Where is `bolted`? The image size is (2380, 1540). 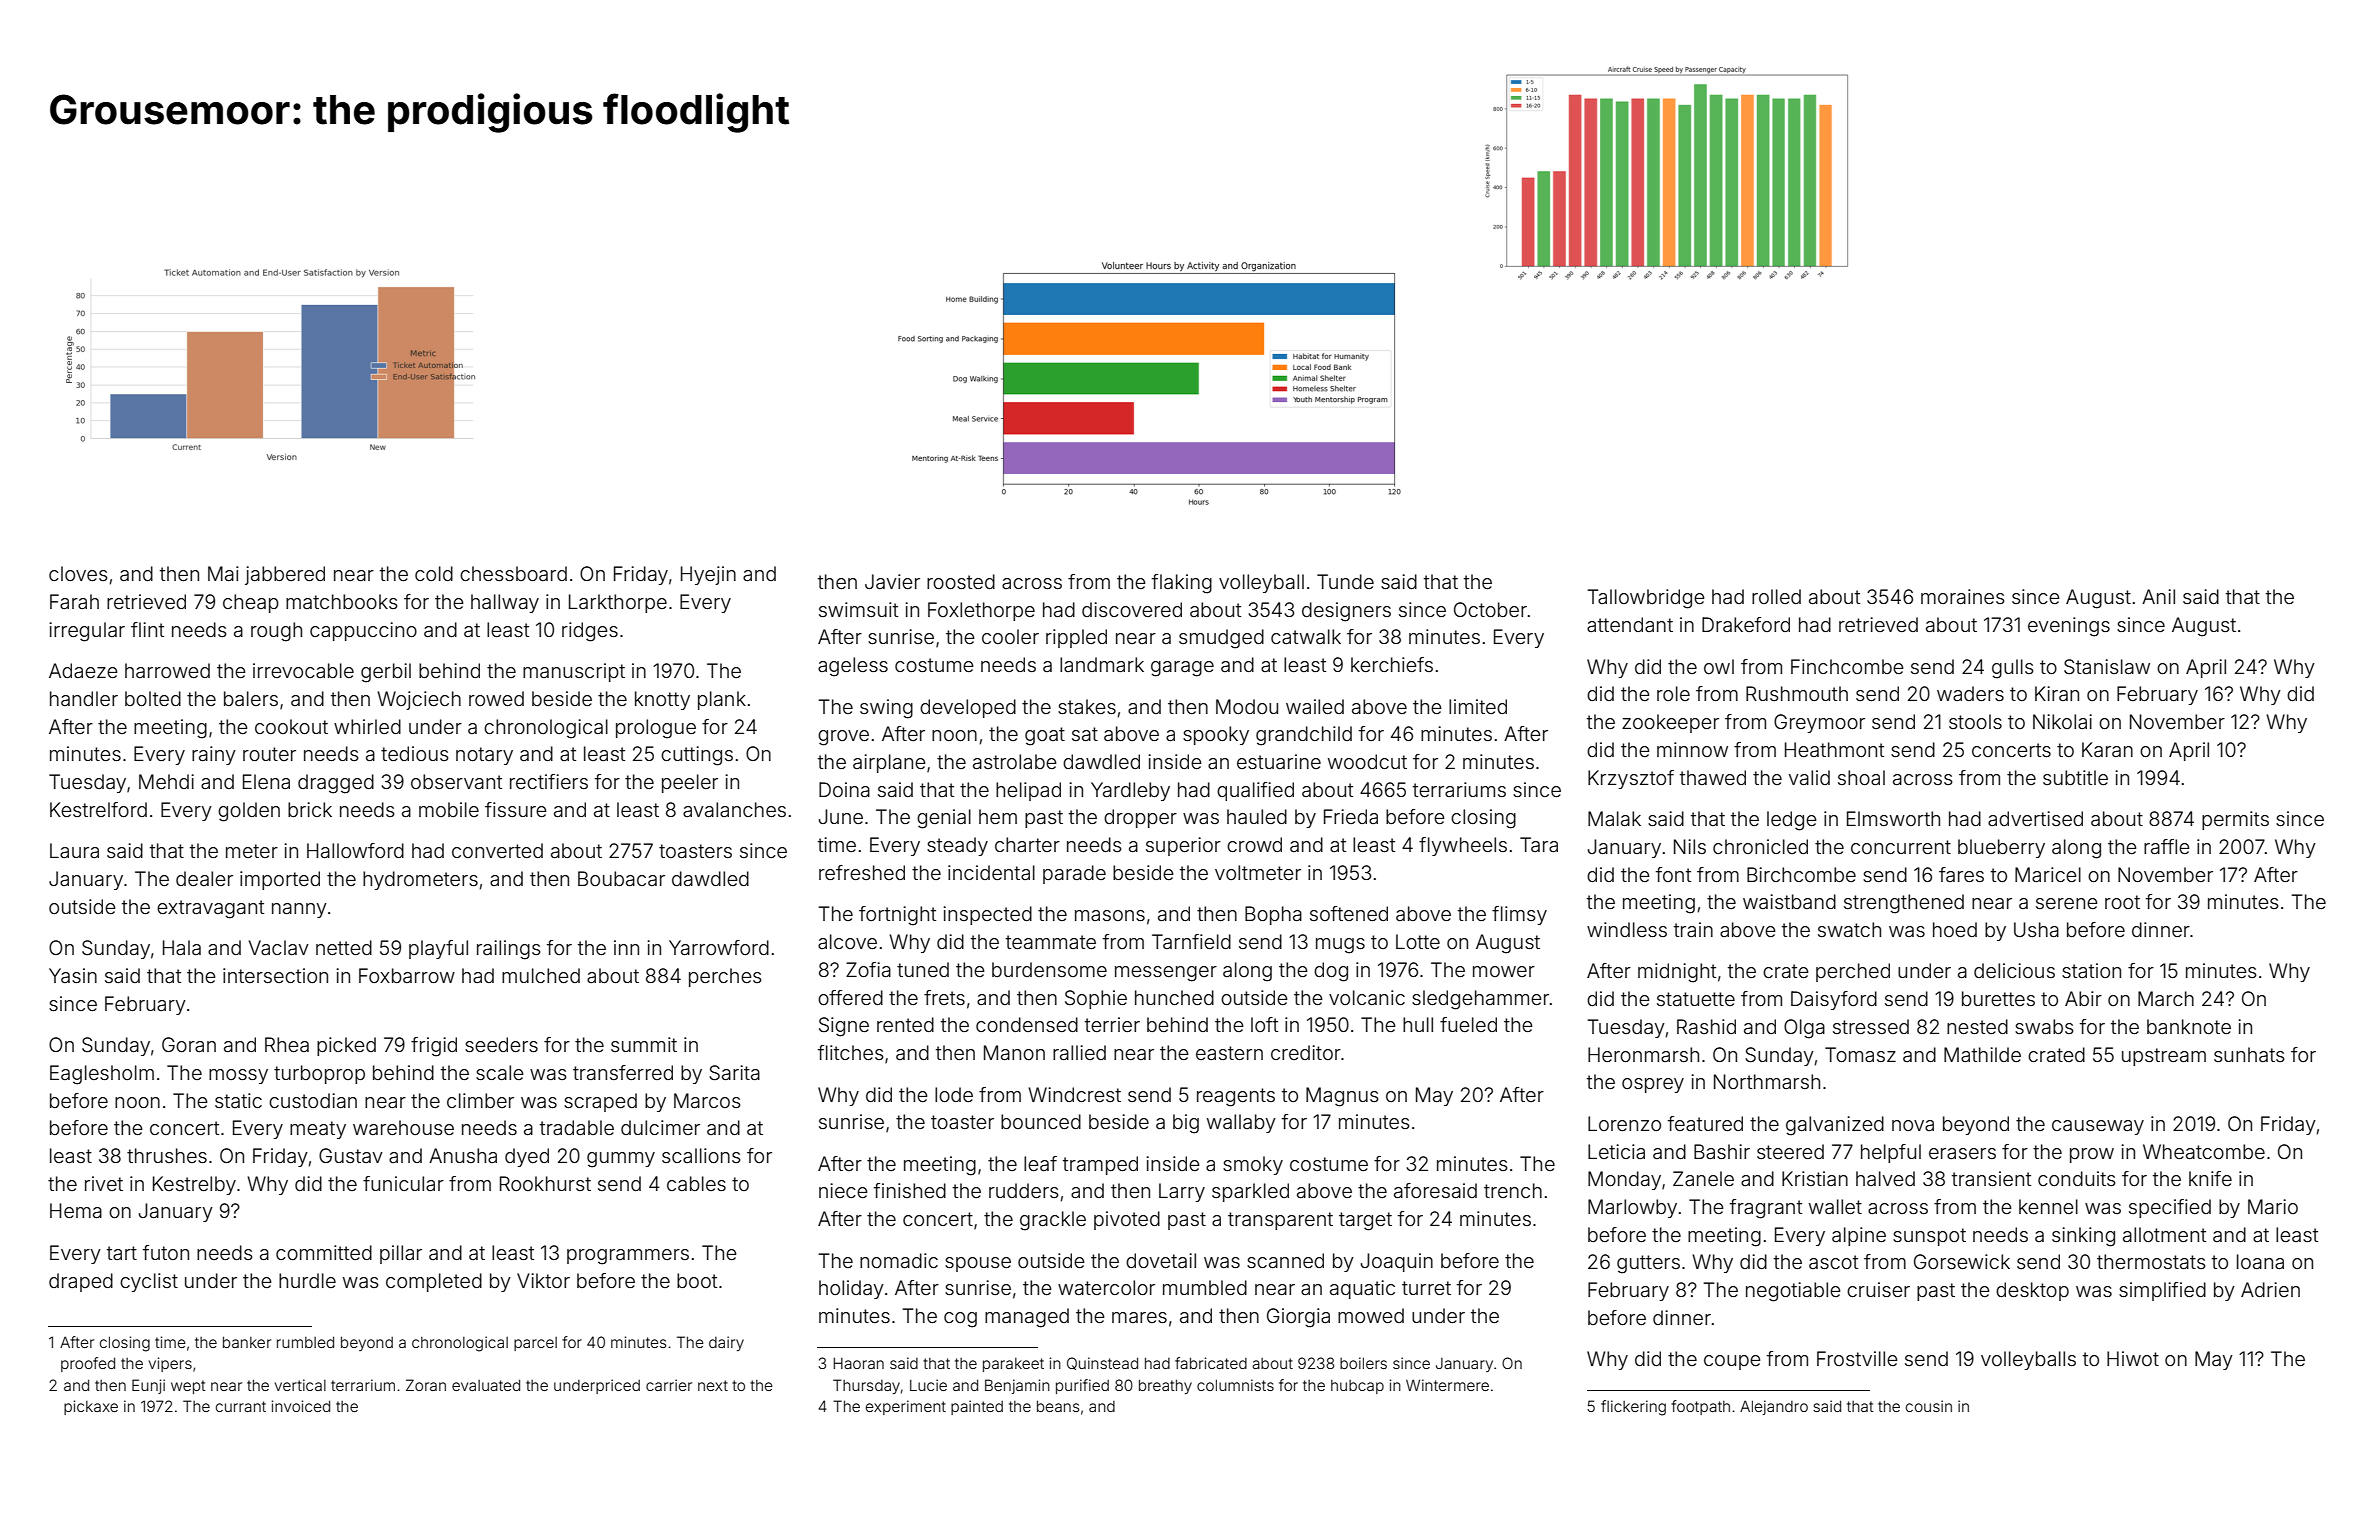
bolted is located at coordinates (153, 698).
